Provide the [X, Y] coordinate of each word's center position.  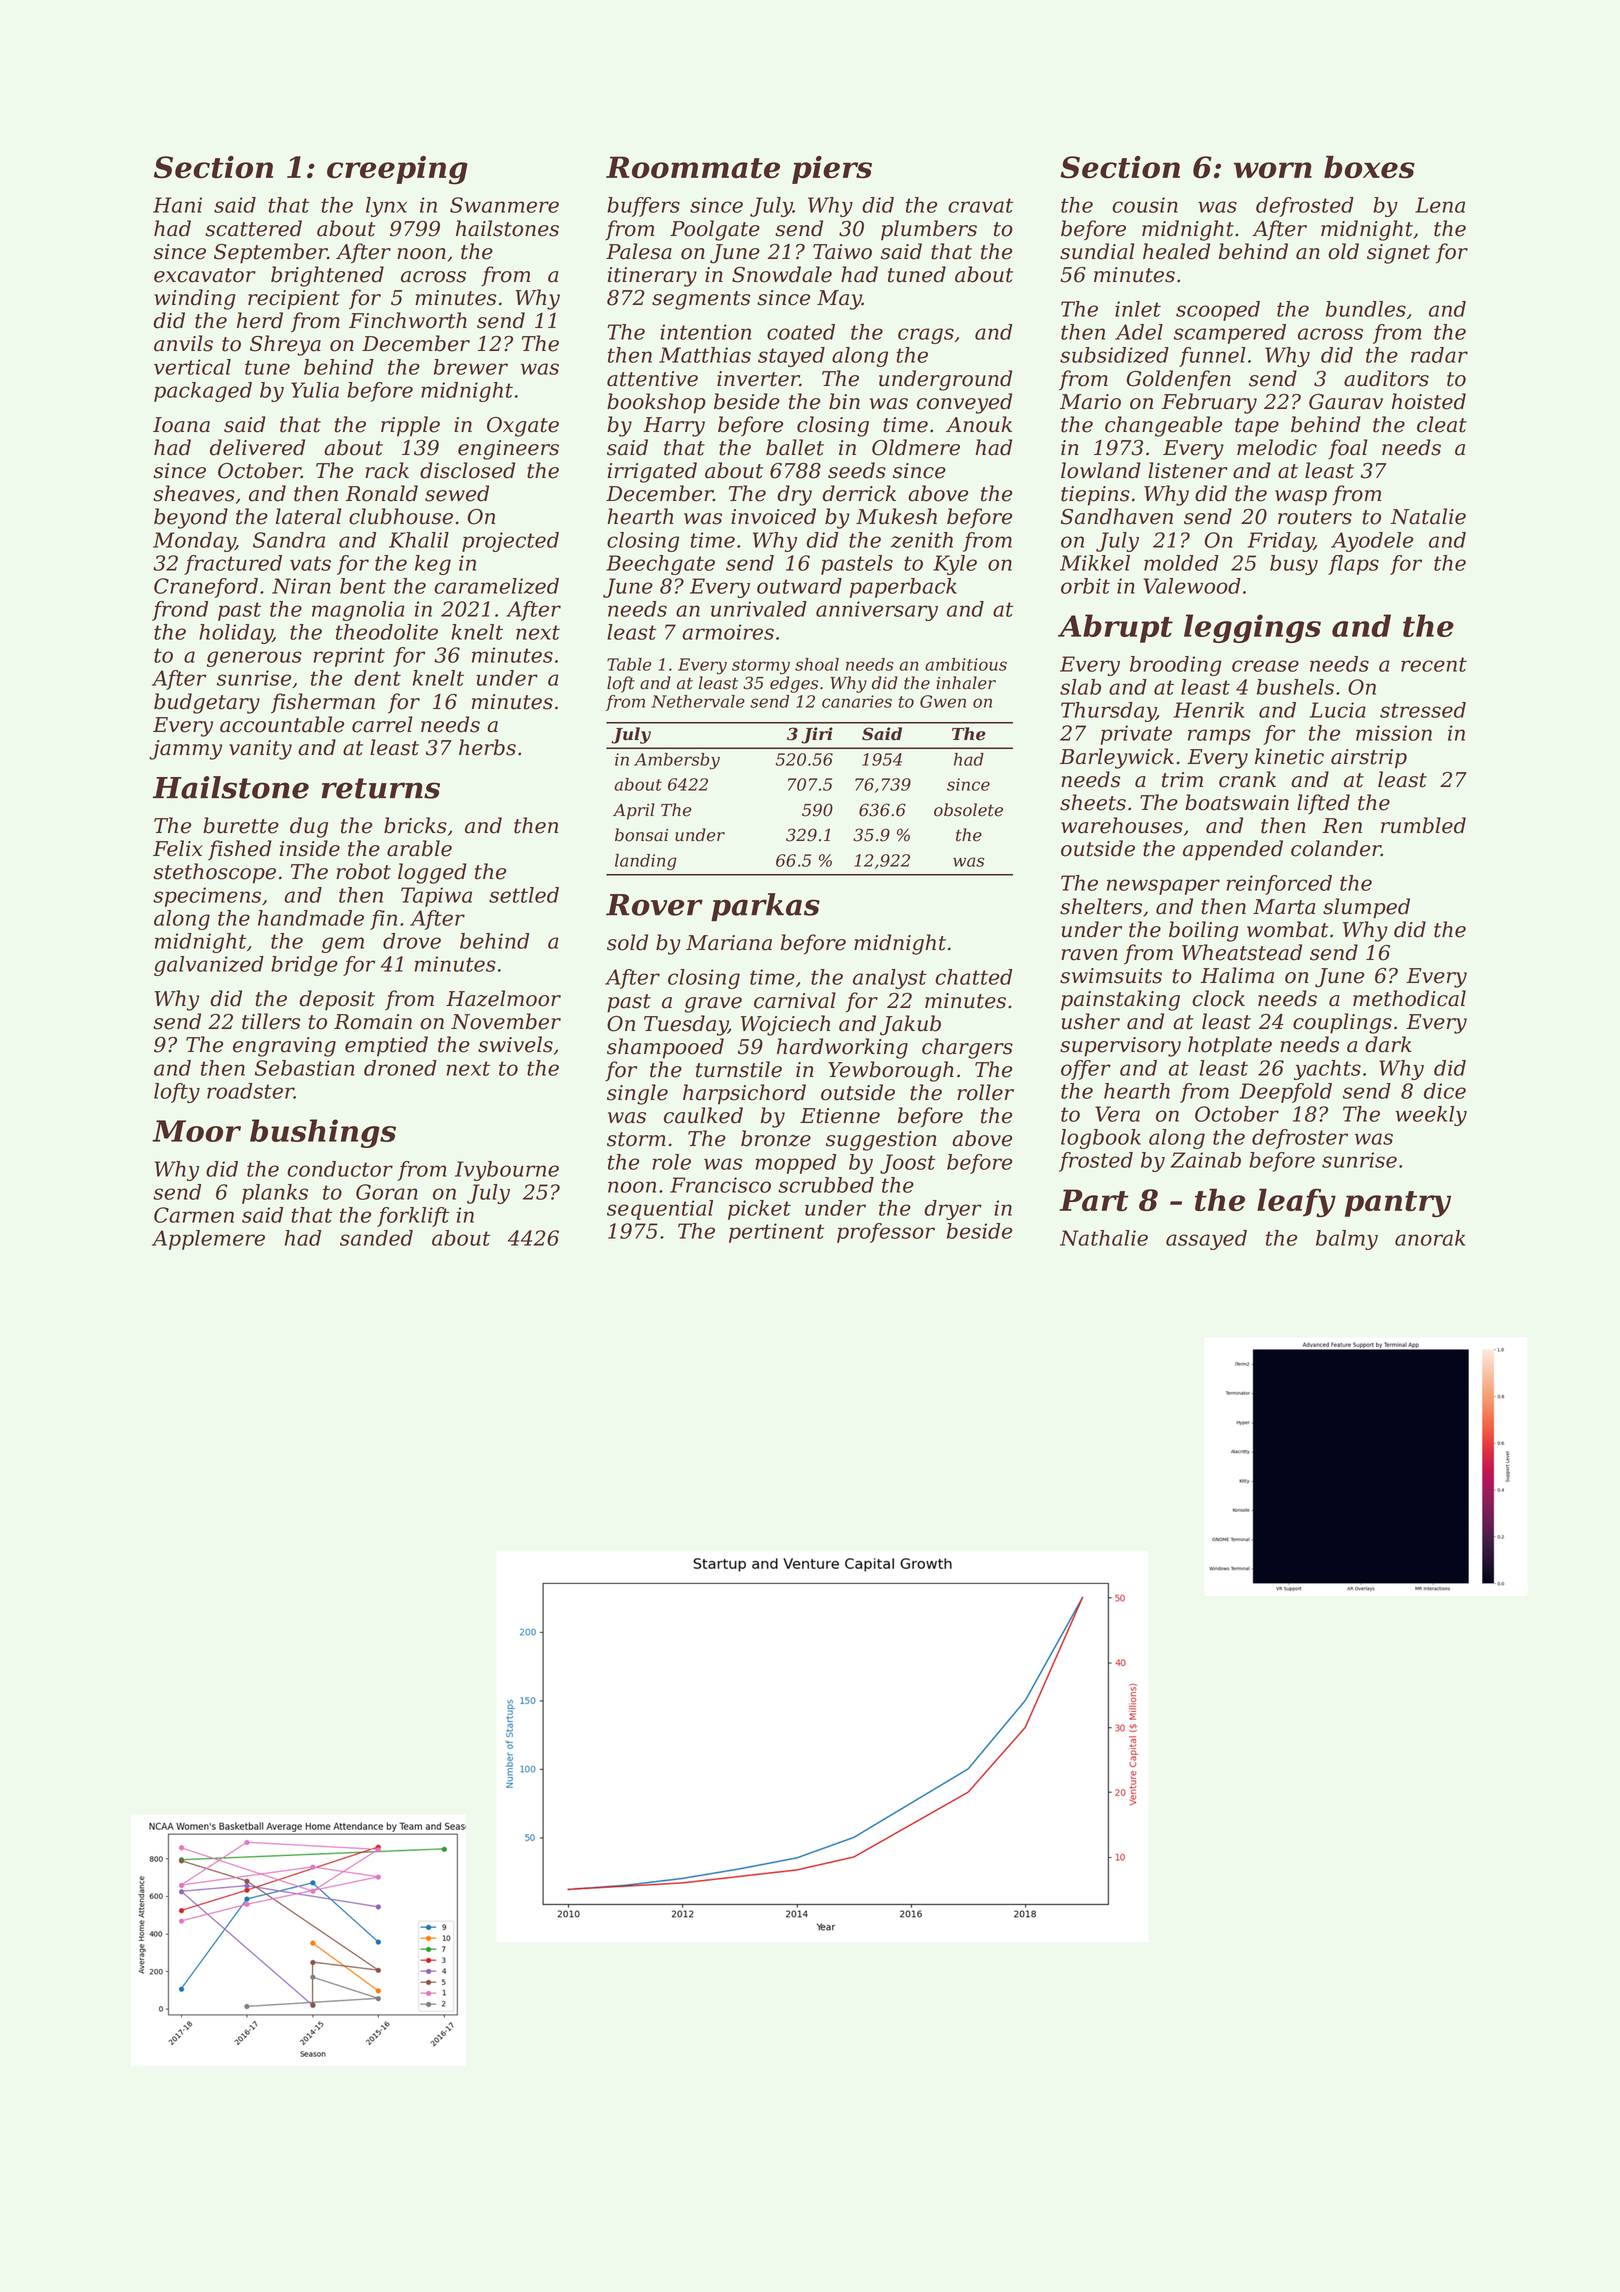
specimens [207, 897]
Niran [301, 586]
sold [627, 942]
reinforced [1279, 885]
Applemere [208, 1240]
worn [1273, 170]
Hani [177, 205]
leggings [1252, 628]
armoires [728, 632]
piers [832, 170]
